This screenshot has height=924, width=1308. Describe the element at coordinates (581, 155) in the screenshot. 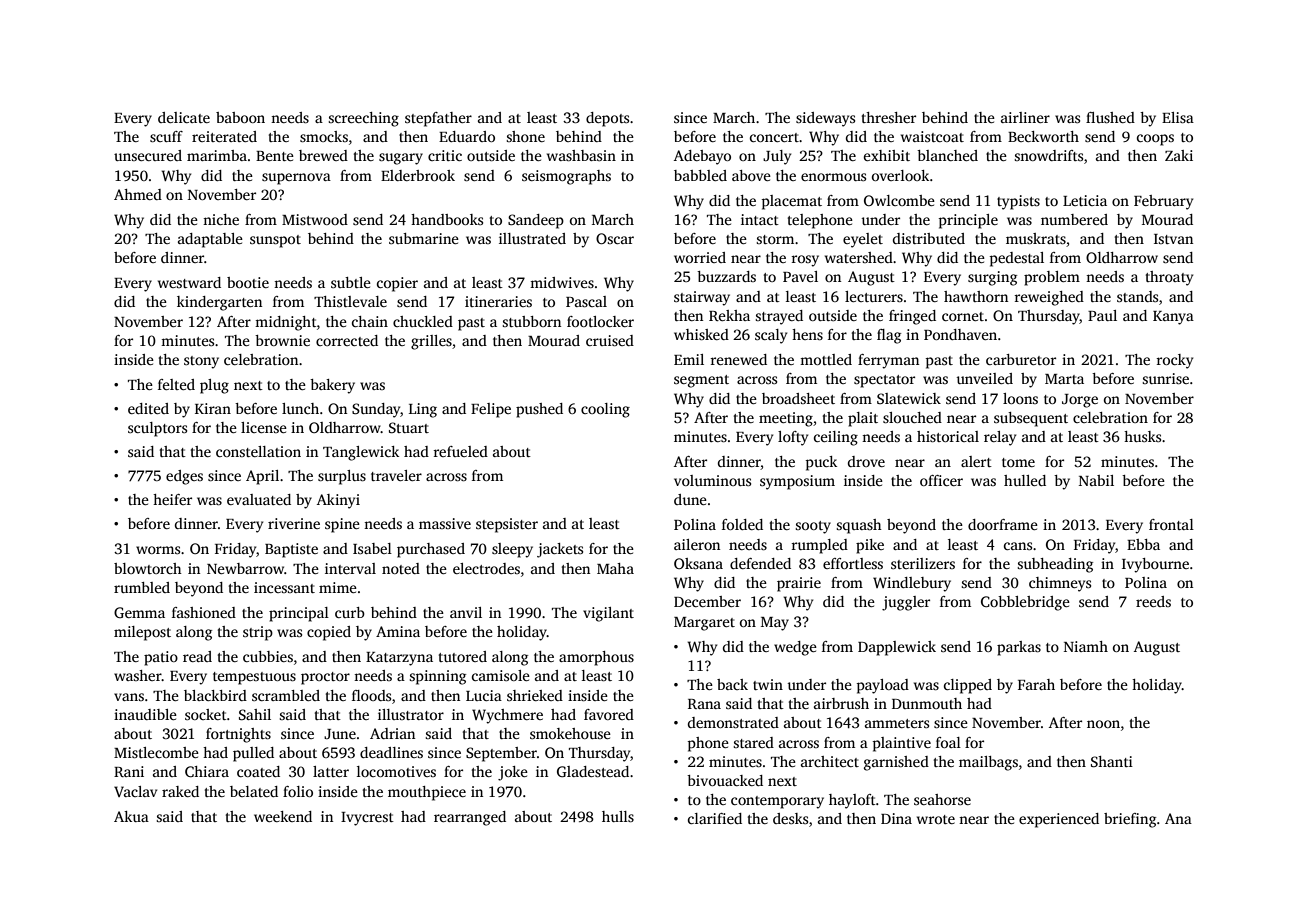

I see `washbasin` at that location.
